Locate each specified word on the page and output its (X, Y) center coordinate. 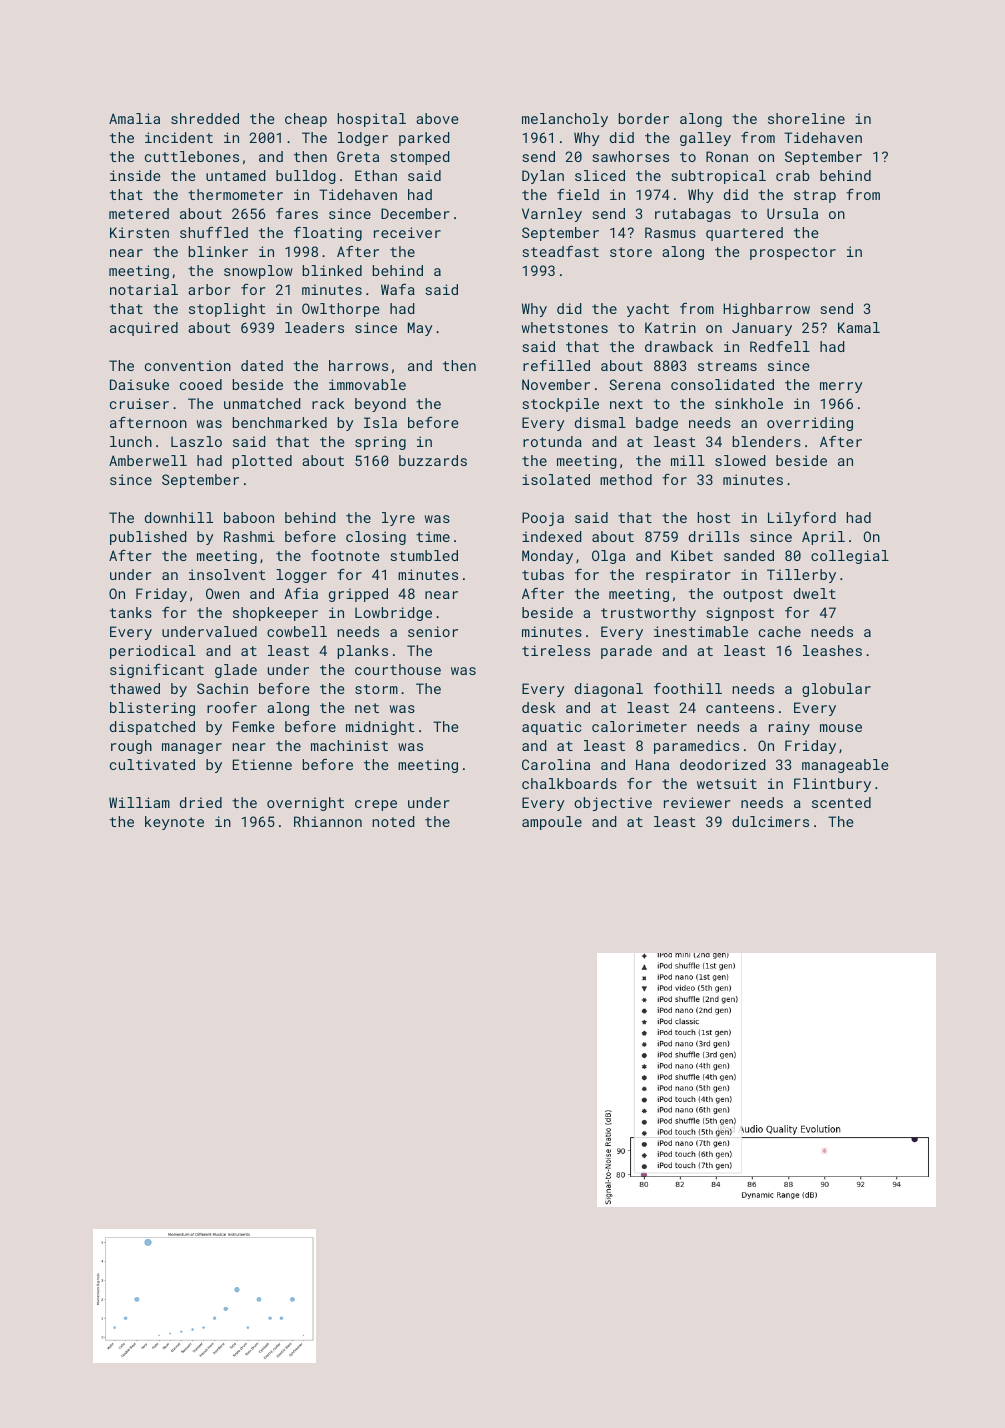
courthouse (398, 669)
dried (201, 802)
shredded (205, 118)
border (643, 118)
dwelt (815, 593)
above (437, 118)
